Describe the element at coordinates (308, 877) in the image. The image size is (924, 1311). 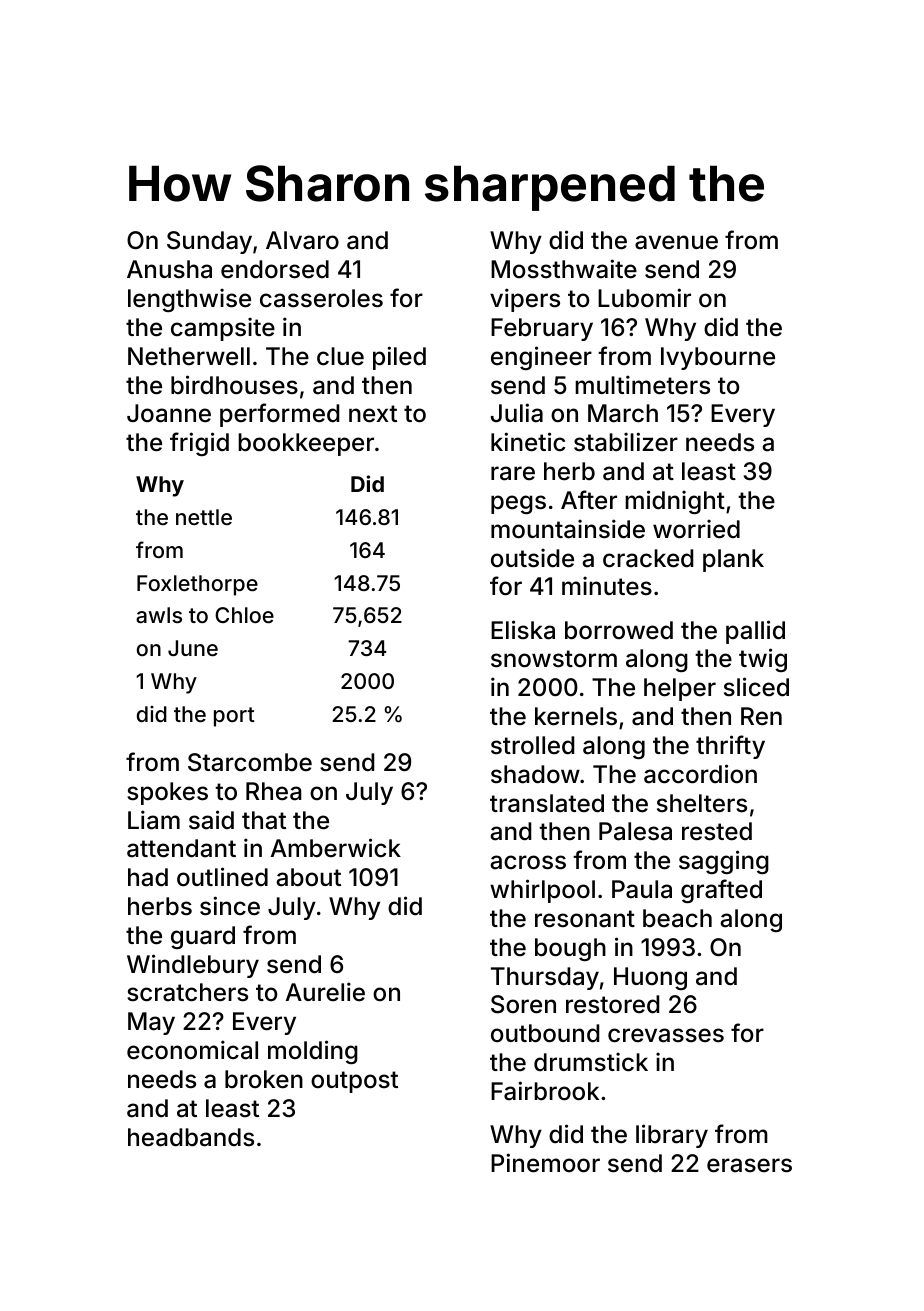
I see `about` at that location.
